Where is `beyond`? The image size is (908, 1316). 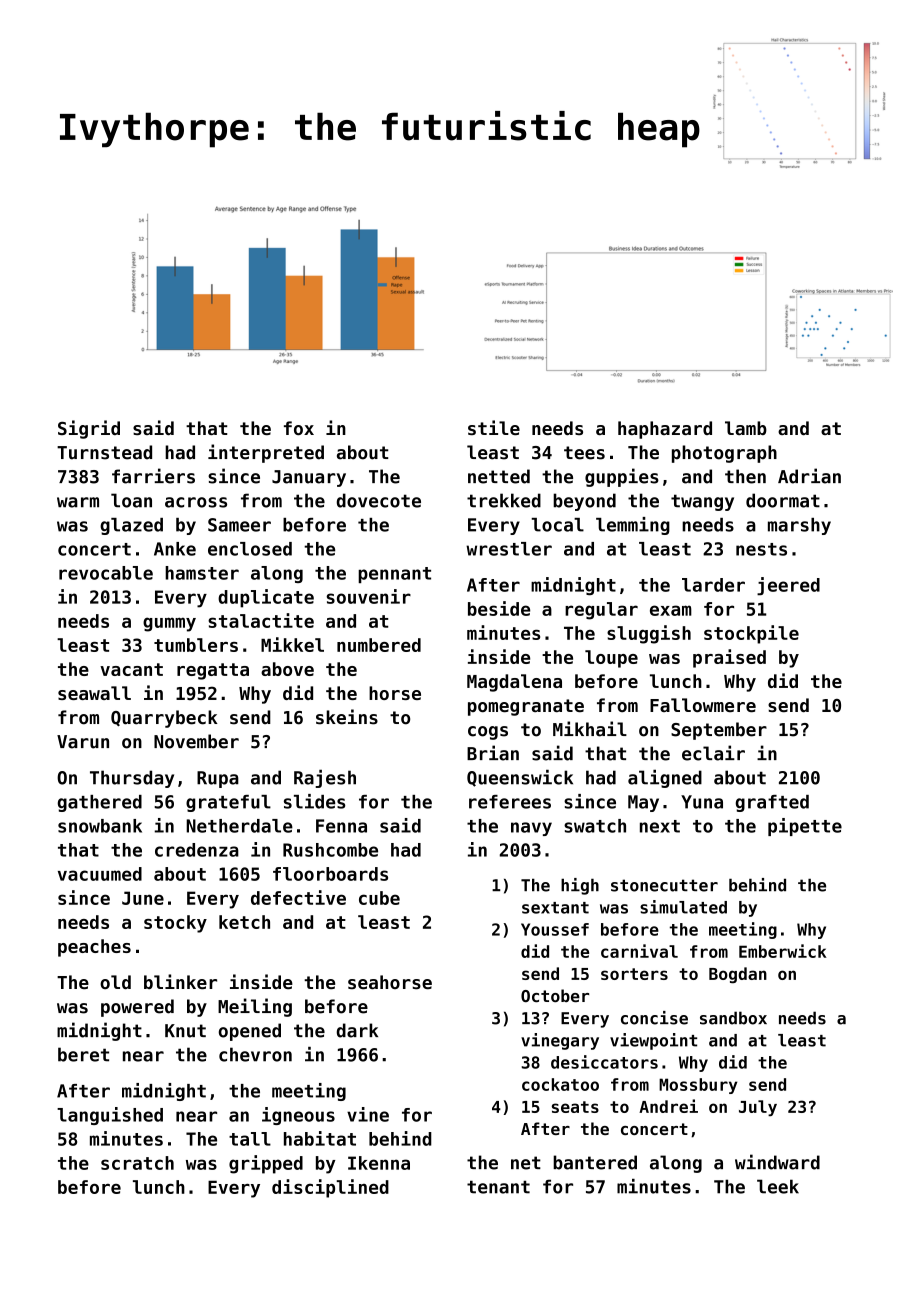
beyond is located at coordinates (584, 502).
